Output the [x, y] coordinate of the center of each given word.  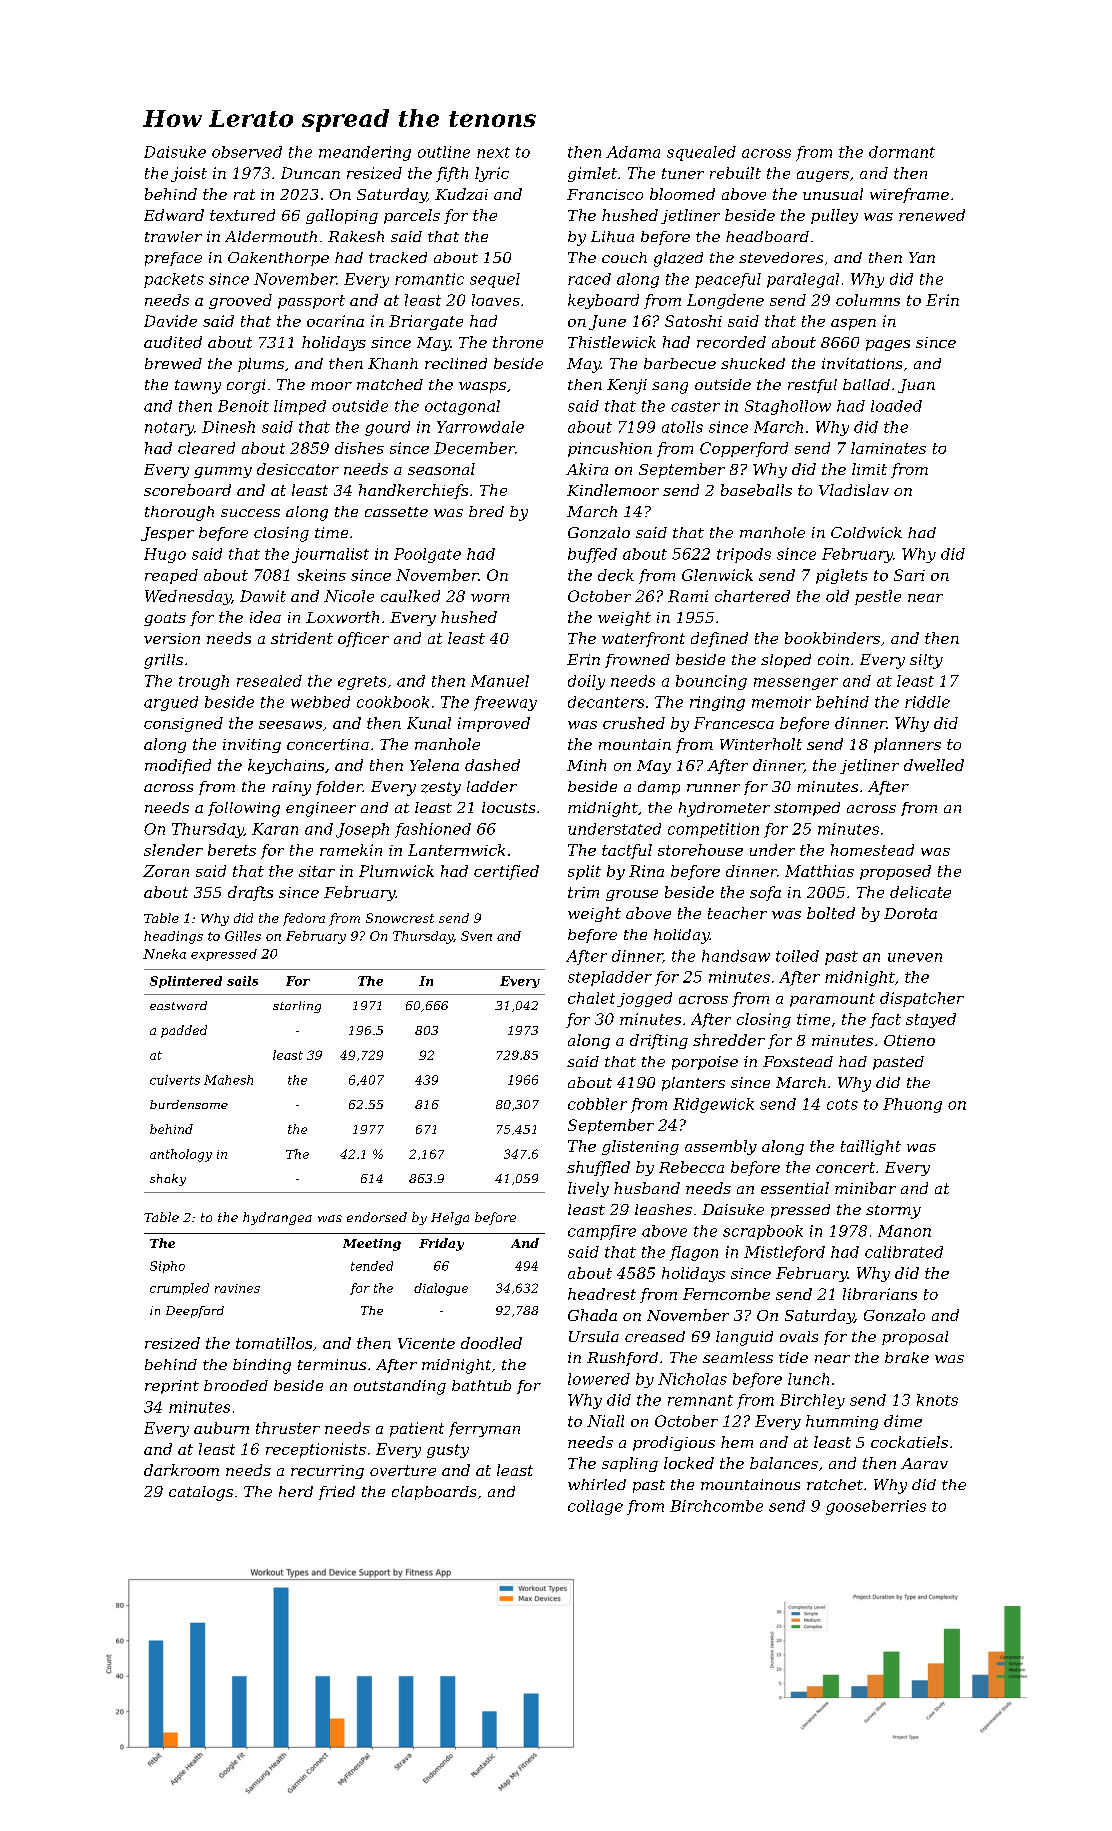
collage [595, 1507]
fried [337, 1493]
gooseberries [876, 1507]
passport [311, 302]
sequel [495, 280]
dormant [902, 152]
